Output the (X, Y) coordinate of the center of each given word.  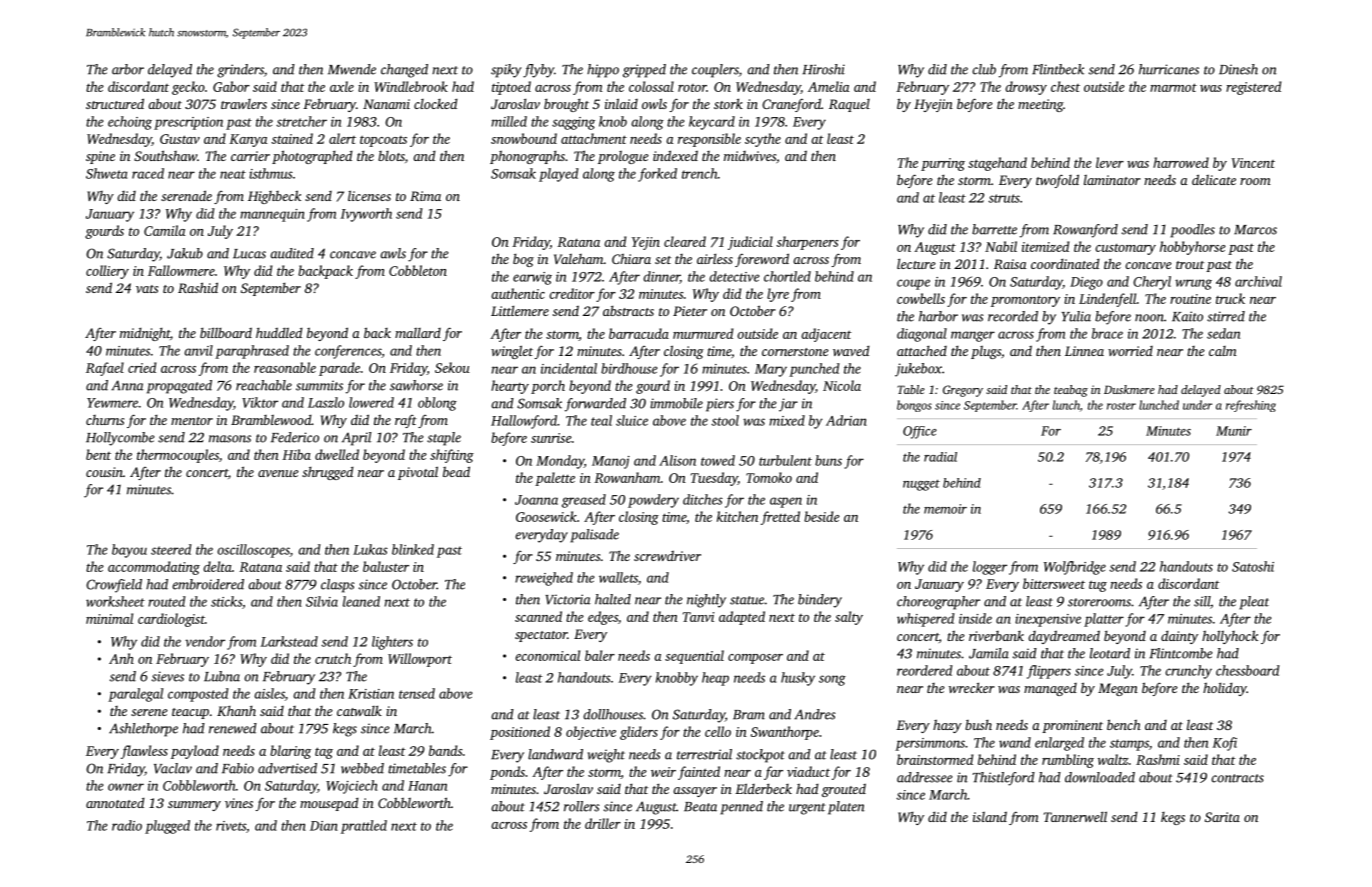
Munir (1234, 431)
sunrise (551, 438)
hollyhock (1230, 637)
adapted (742, 618)
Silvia (322, 601)
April (357, 439)
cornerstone (795, 352)
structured (115, 103)
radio (127, 825)
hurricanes (1169, 69)
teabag (1071, 391)
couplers (715, 71)
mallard (418, 333)
